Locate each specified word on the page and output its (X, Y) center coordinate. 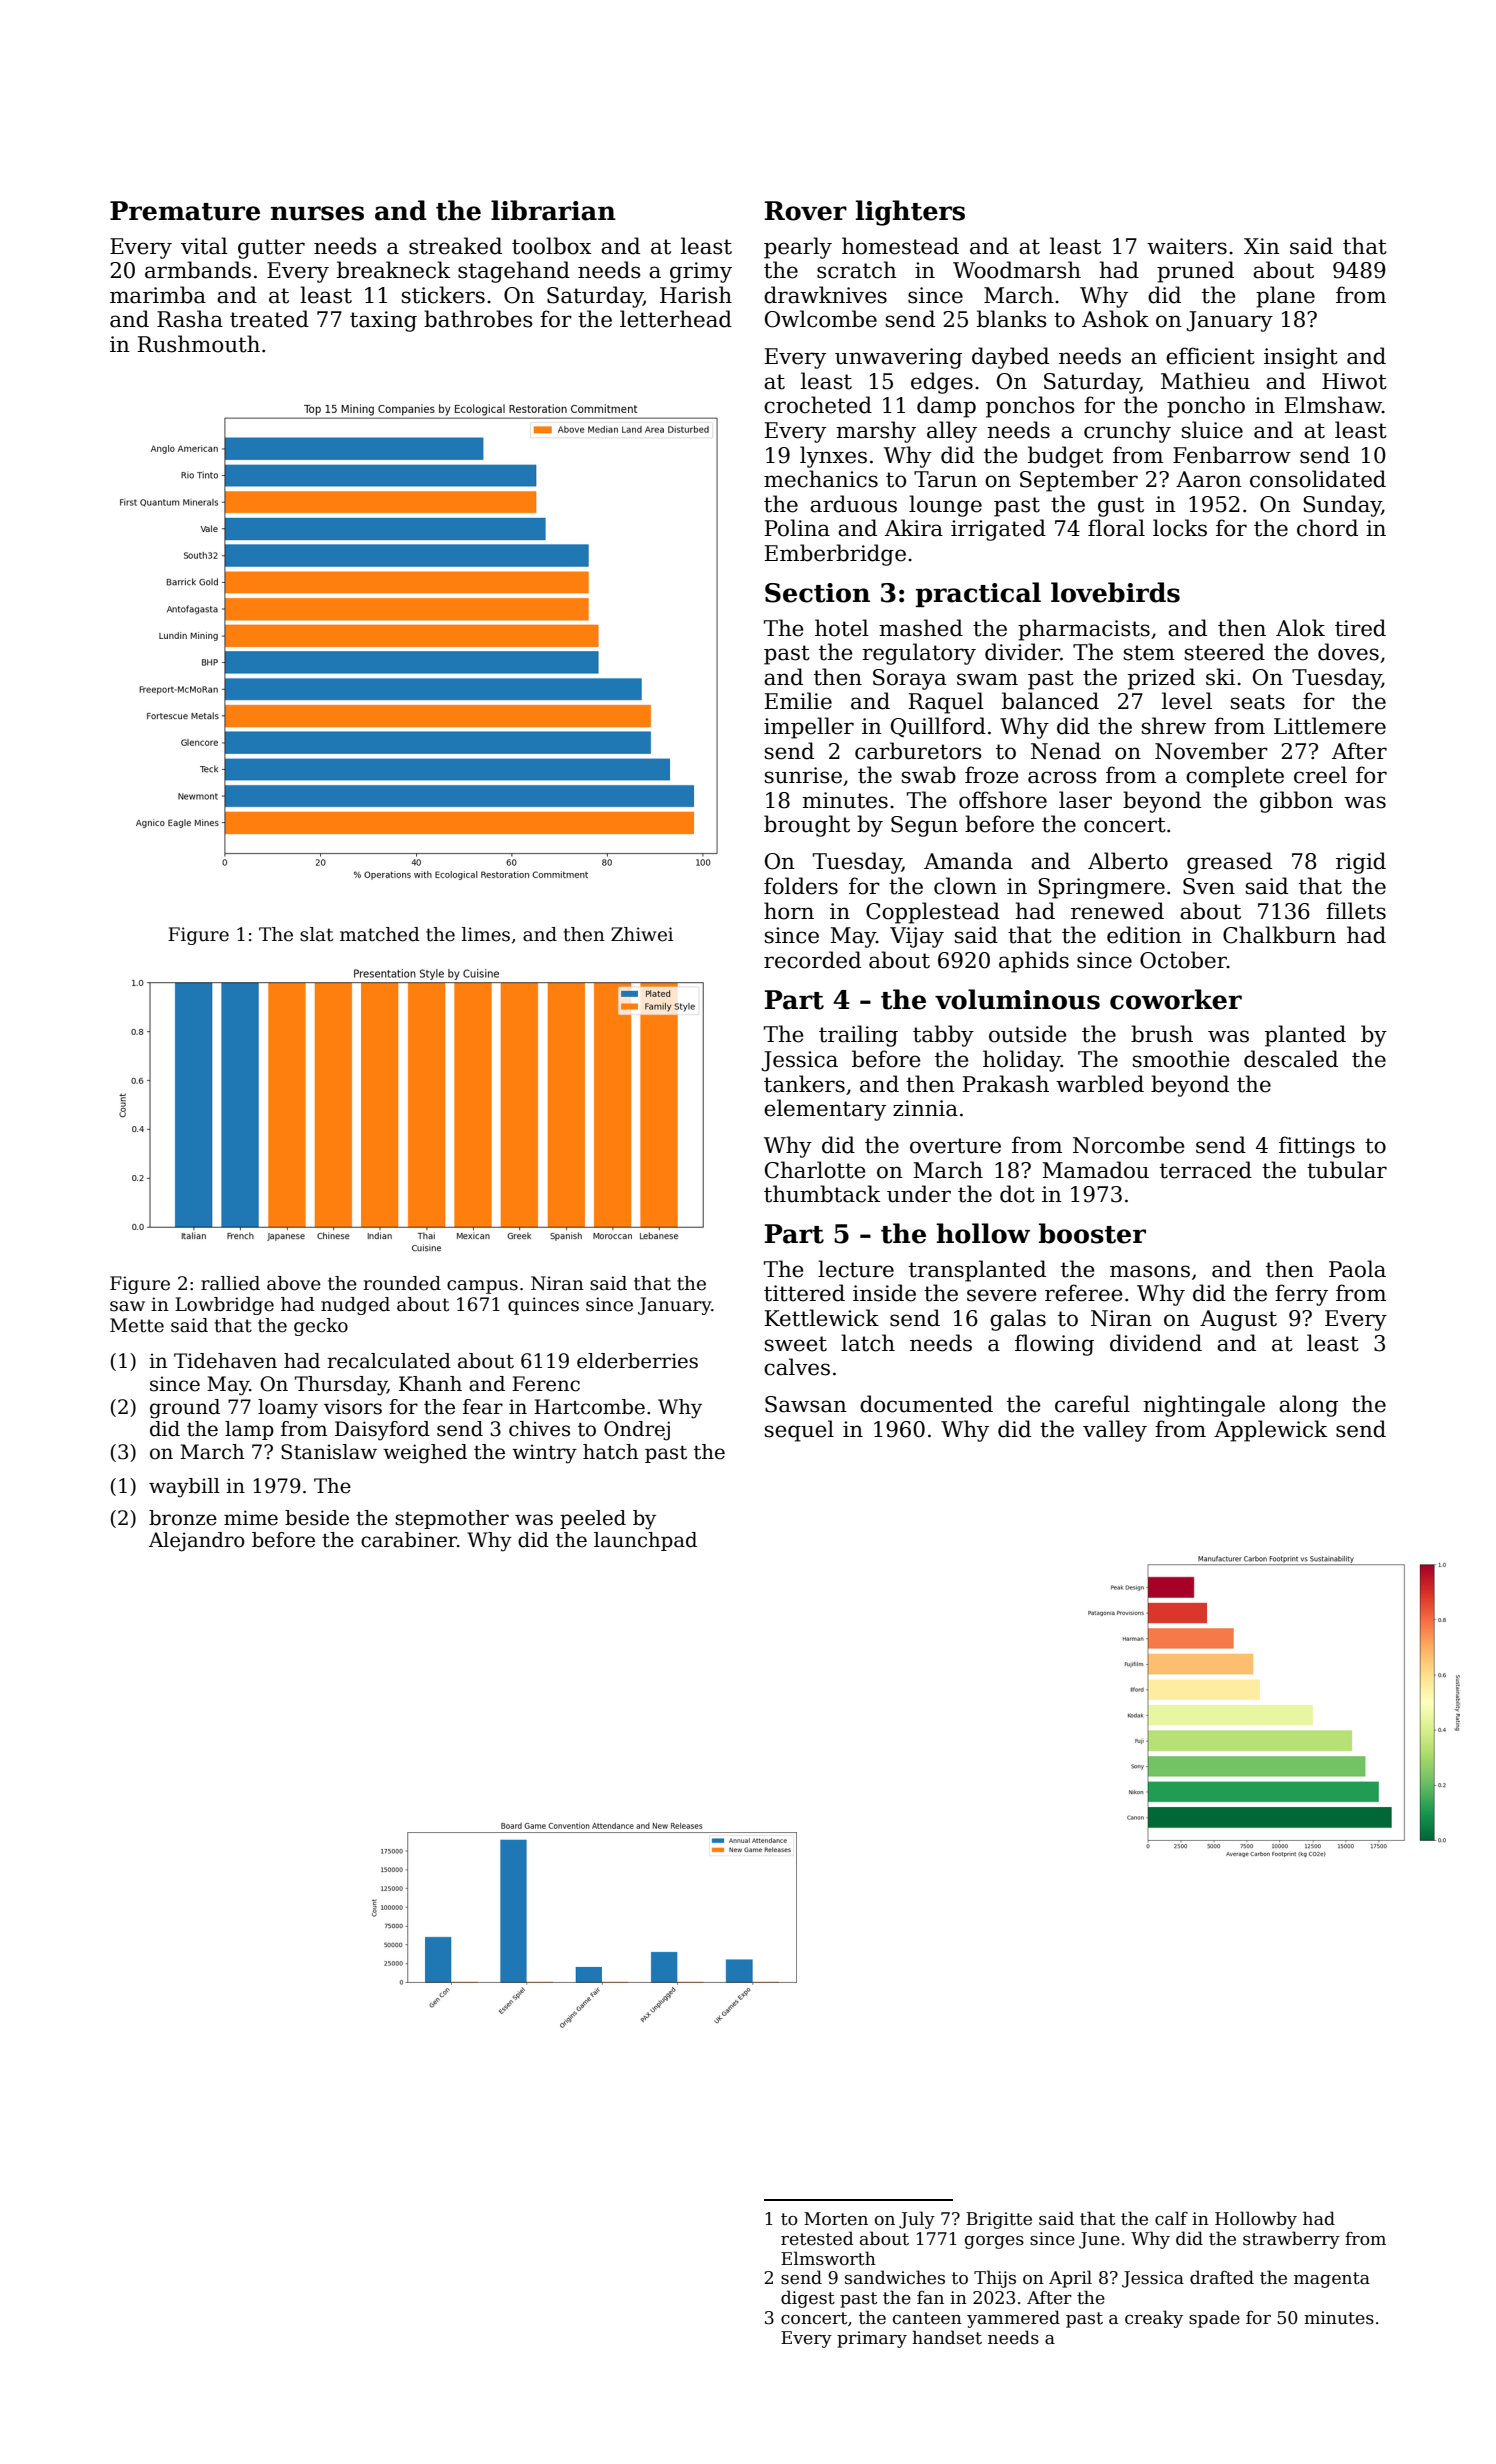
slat (316, 934)
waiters (1187, 246)
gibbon (1296, 802)
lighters (910, 213)
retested (817, 2238)
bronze (183, 1518)
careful (1092, 1404)
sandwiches (895, 2277)
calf (1171, 2218)
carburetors (918, 751)
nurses (317, 213)
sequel (799, 1431)
